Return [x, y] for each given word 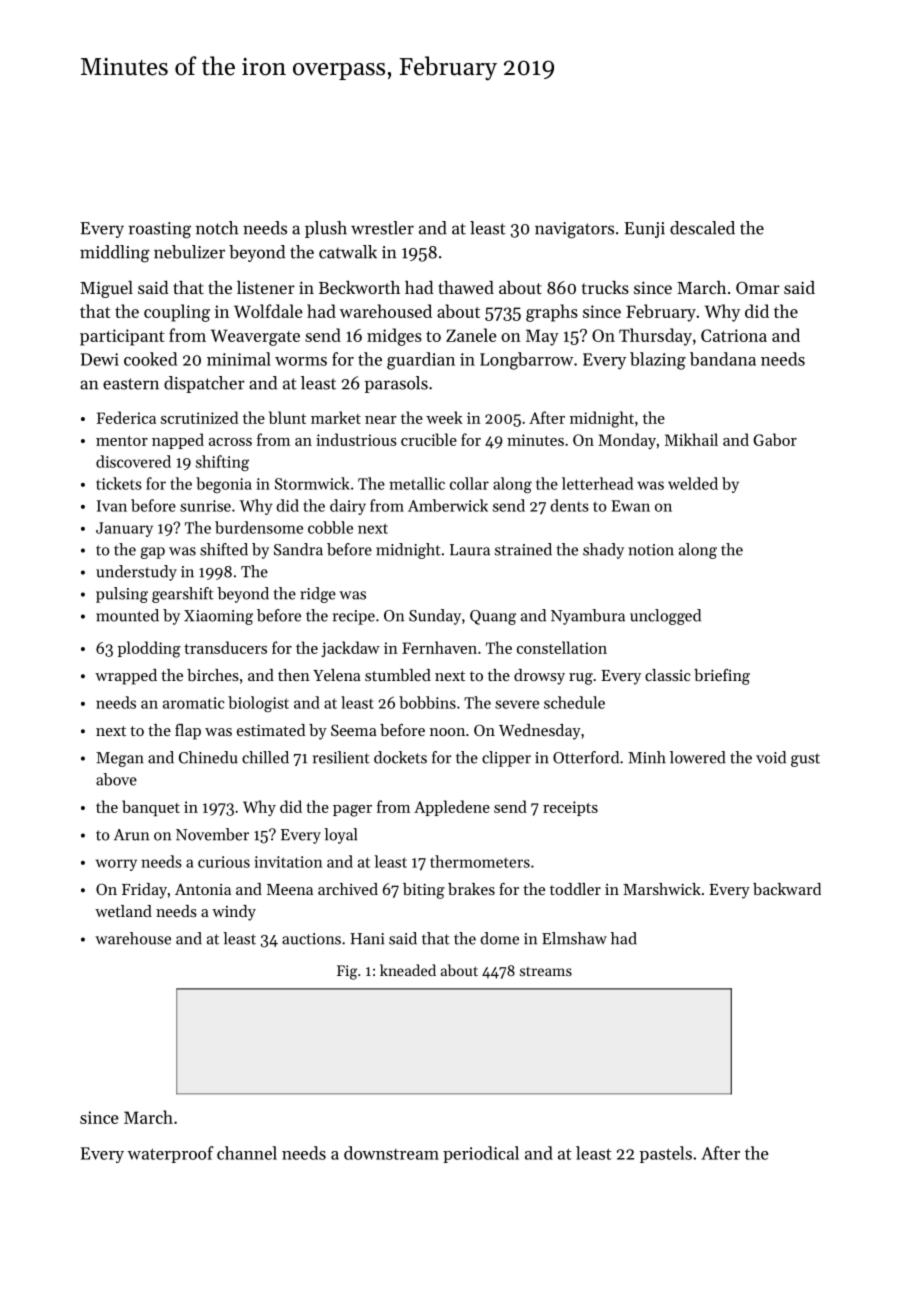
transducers [225, 647]
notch [217, 228]
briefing [722, 677]
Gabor [775, 439]
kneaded [408, 970]
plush [326, 229]
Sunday [435, 617]
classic [667, 675]
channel [247, 1153]
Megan [120, 759]
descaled [702, 228]
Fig [347, 972]
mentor [122, 441]
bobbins [427, 702]
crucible [429, 439]
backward [787, 889]
